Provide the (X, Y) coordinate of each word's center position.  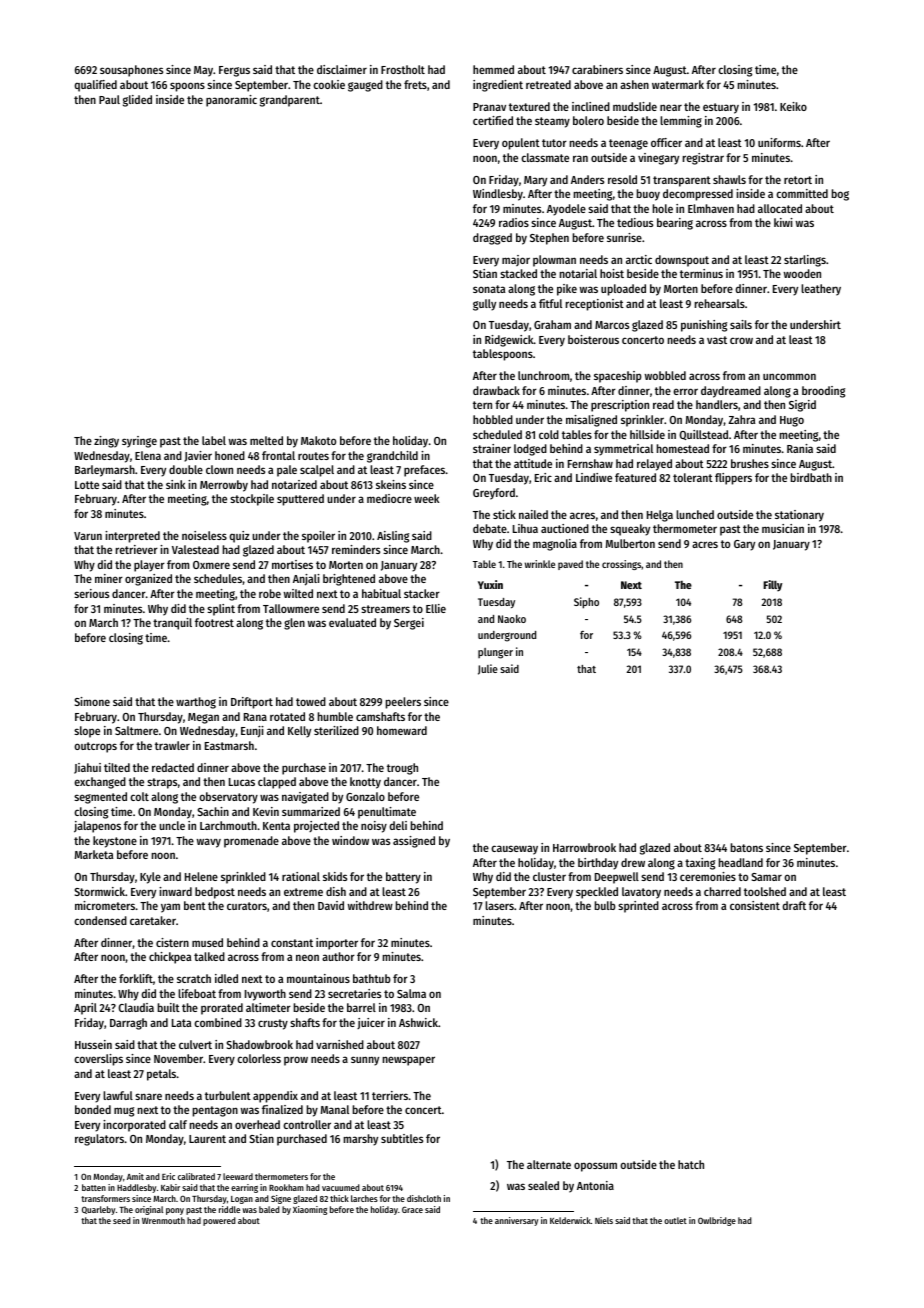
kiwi (783, 222)
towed (311, 701)
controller (307, 1124)
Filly (772, 586)
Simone (92, 701)
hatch (691, 1164)
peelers (403, 703)
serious (91, 593)
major (516, 260)
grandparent (290, 101)
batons (747, 847)
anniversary (516, 1221)
